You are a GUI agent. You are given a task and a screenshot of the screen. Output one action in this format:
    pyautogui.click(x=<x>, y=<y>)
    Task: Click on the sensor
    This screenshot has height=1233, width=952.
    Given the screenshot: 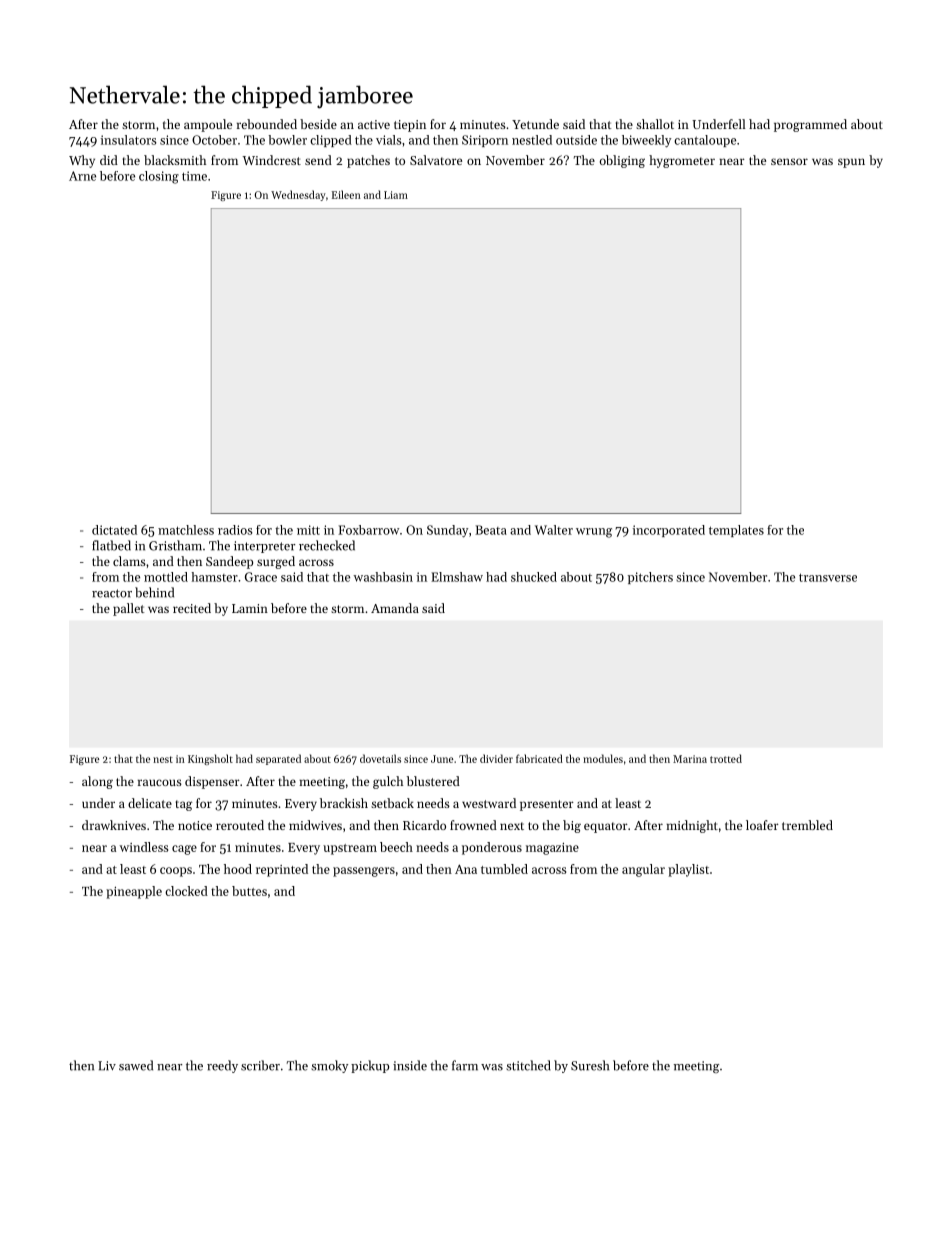 What is the action you would take?
    pyautogui.click(x=789, y=161)
